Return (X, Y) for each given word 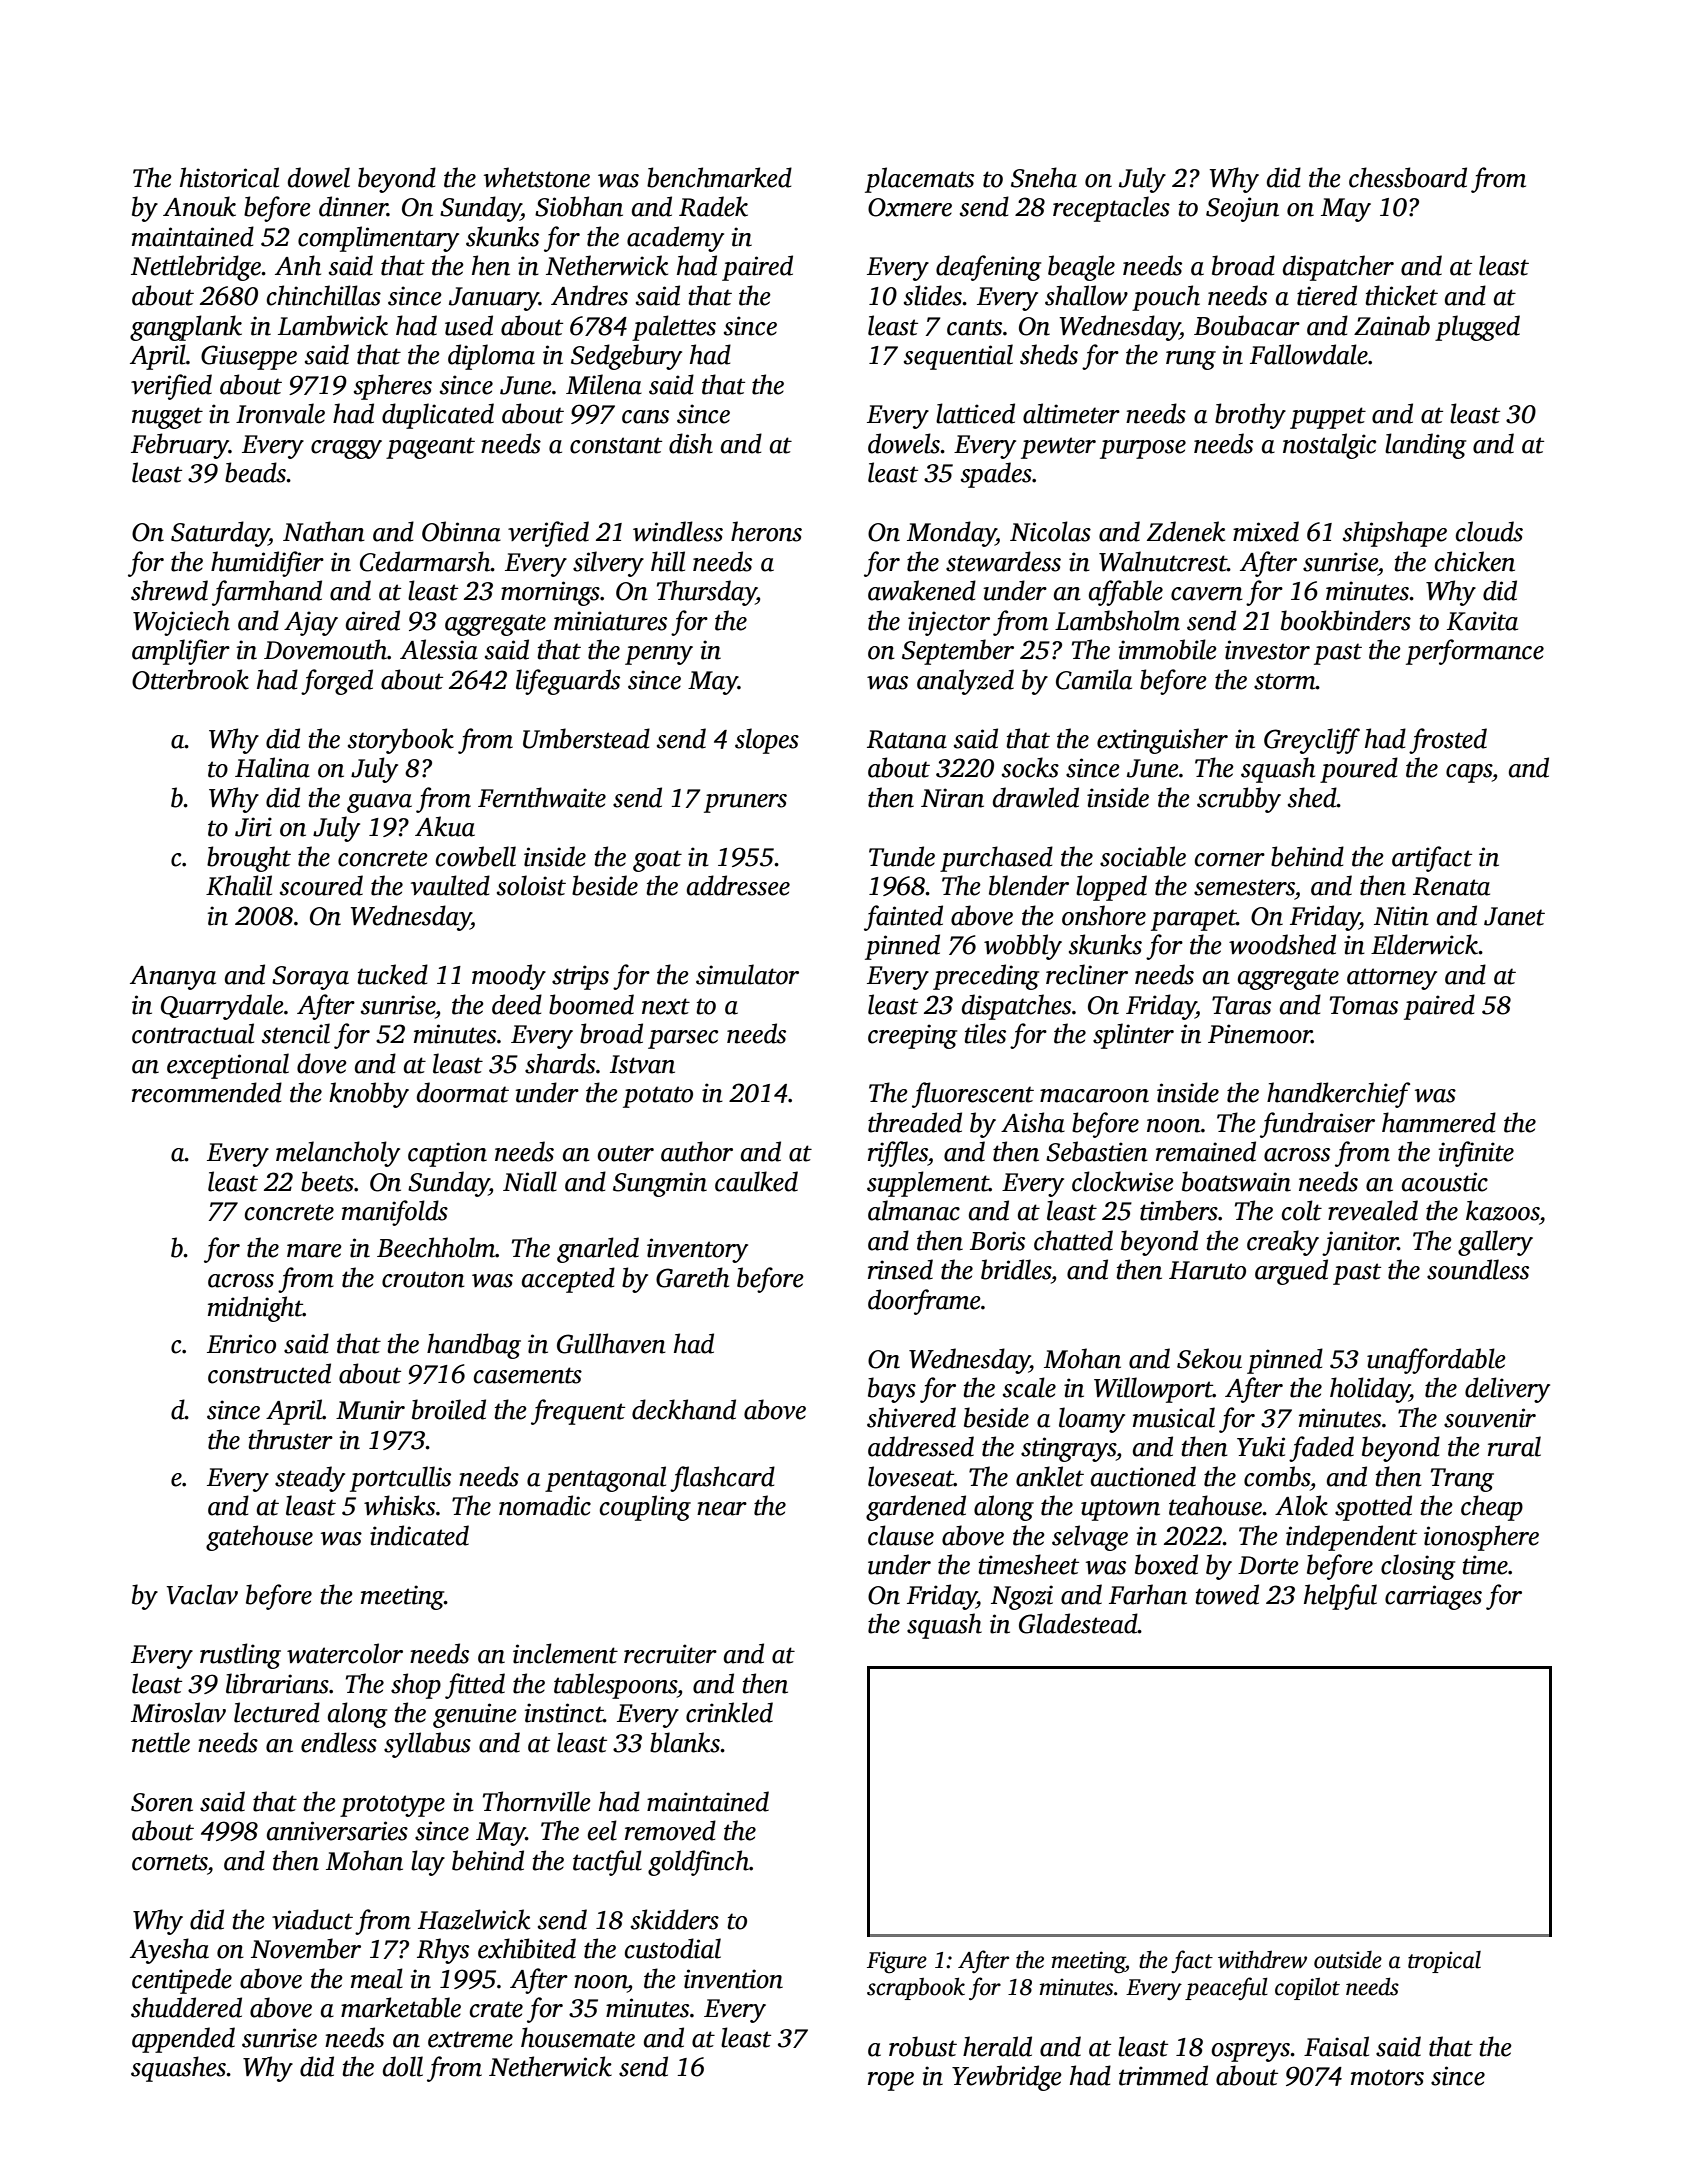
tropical (1444, 1962)
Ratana (907, 739)
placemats (919, 180)
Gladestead (1078, 1623)
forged (337, 682)
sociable (1143, 856)
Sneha (1044, 177)
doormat (463, 1092)
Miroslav (178, 1712)
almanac (914, 1210)
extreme (470, 2039)
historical (229, 177)
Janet (1514, 916)
